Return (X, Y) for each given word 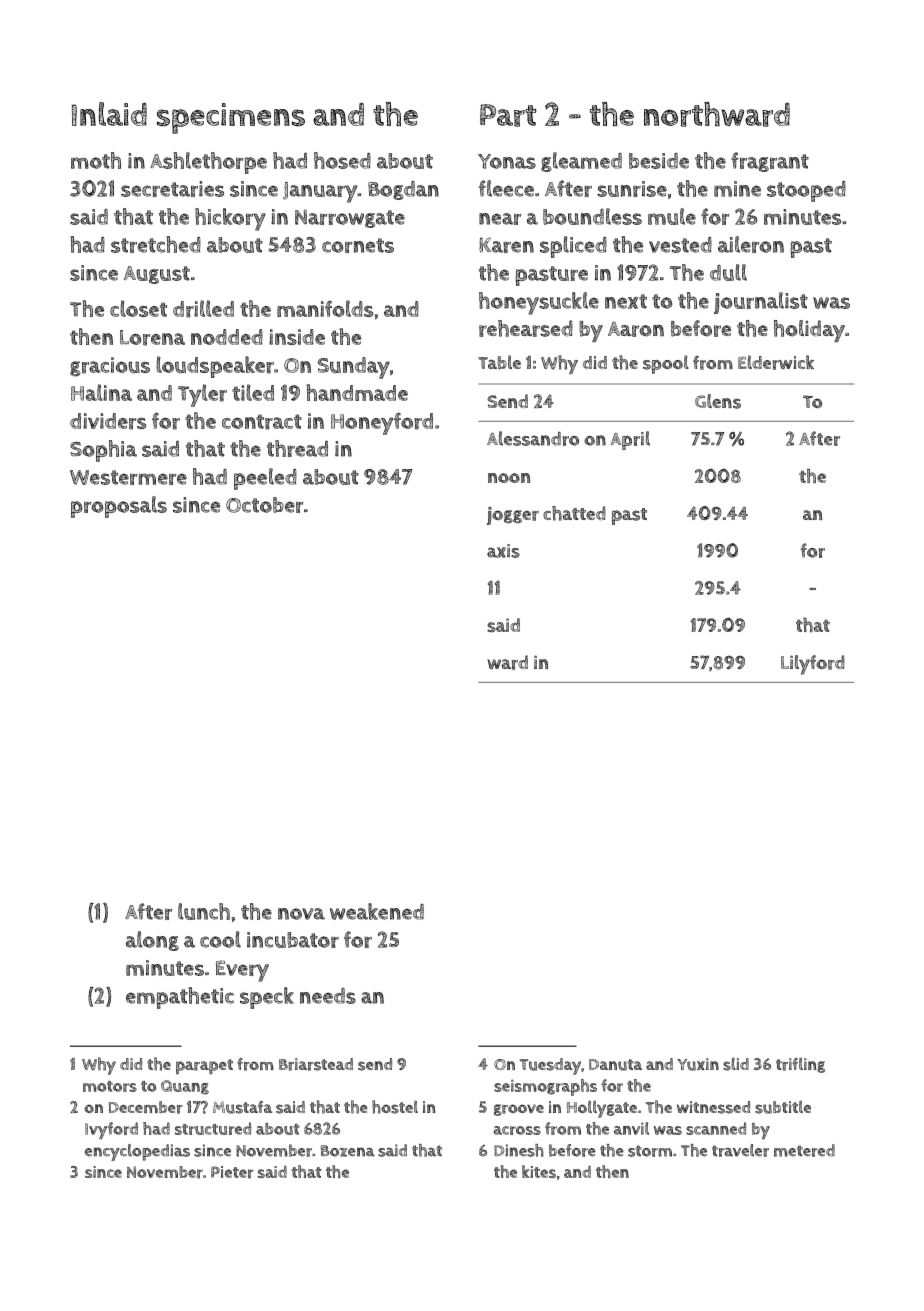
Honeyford (382, 423)
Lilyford (813, 665)
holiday (809, 331)
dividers (108, 421)
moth (96, 160)
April (630, 440)
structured (213, 1128)
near (500, 219)
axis (503, 551)
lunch (204, 911)
